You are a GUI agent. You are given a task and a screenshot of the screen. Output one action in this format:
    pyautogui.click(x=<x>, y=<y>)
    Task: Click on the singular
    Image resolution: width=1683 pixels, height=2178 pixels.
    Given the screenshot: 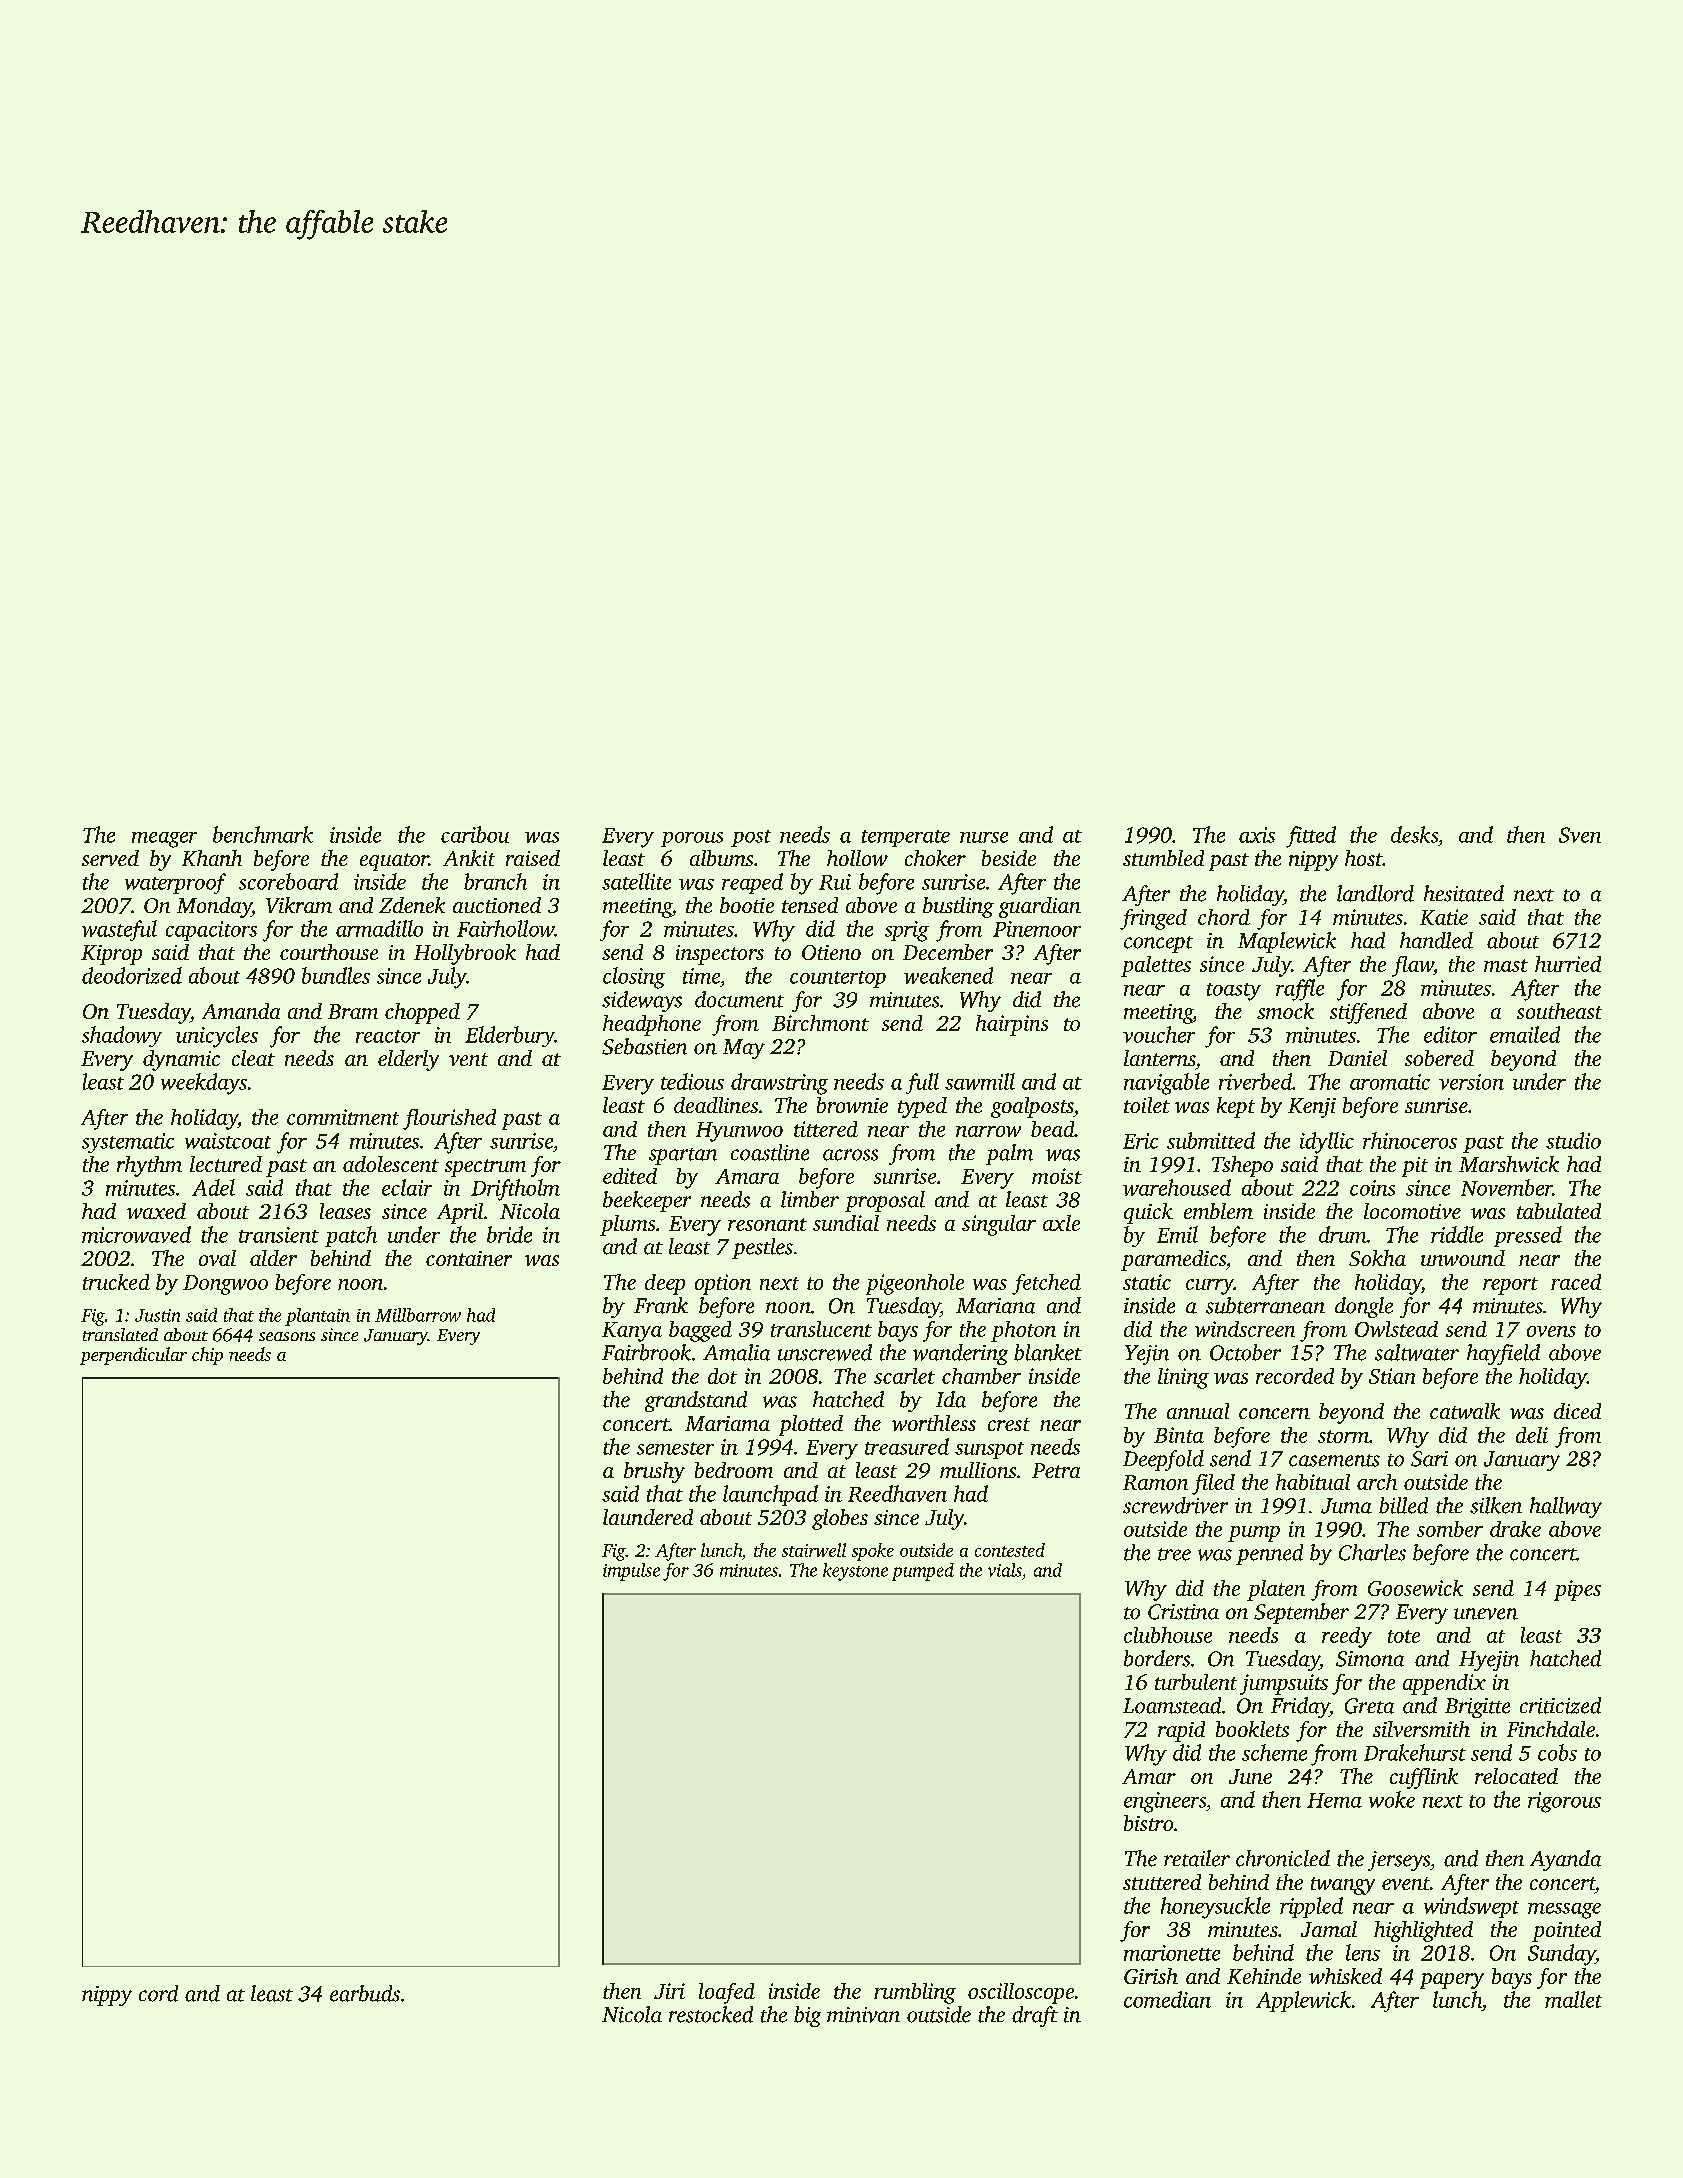 What is the action you would take?
    pyautogui.click(x=999, y=1225)
